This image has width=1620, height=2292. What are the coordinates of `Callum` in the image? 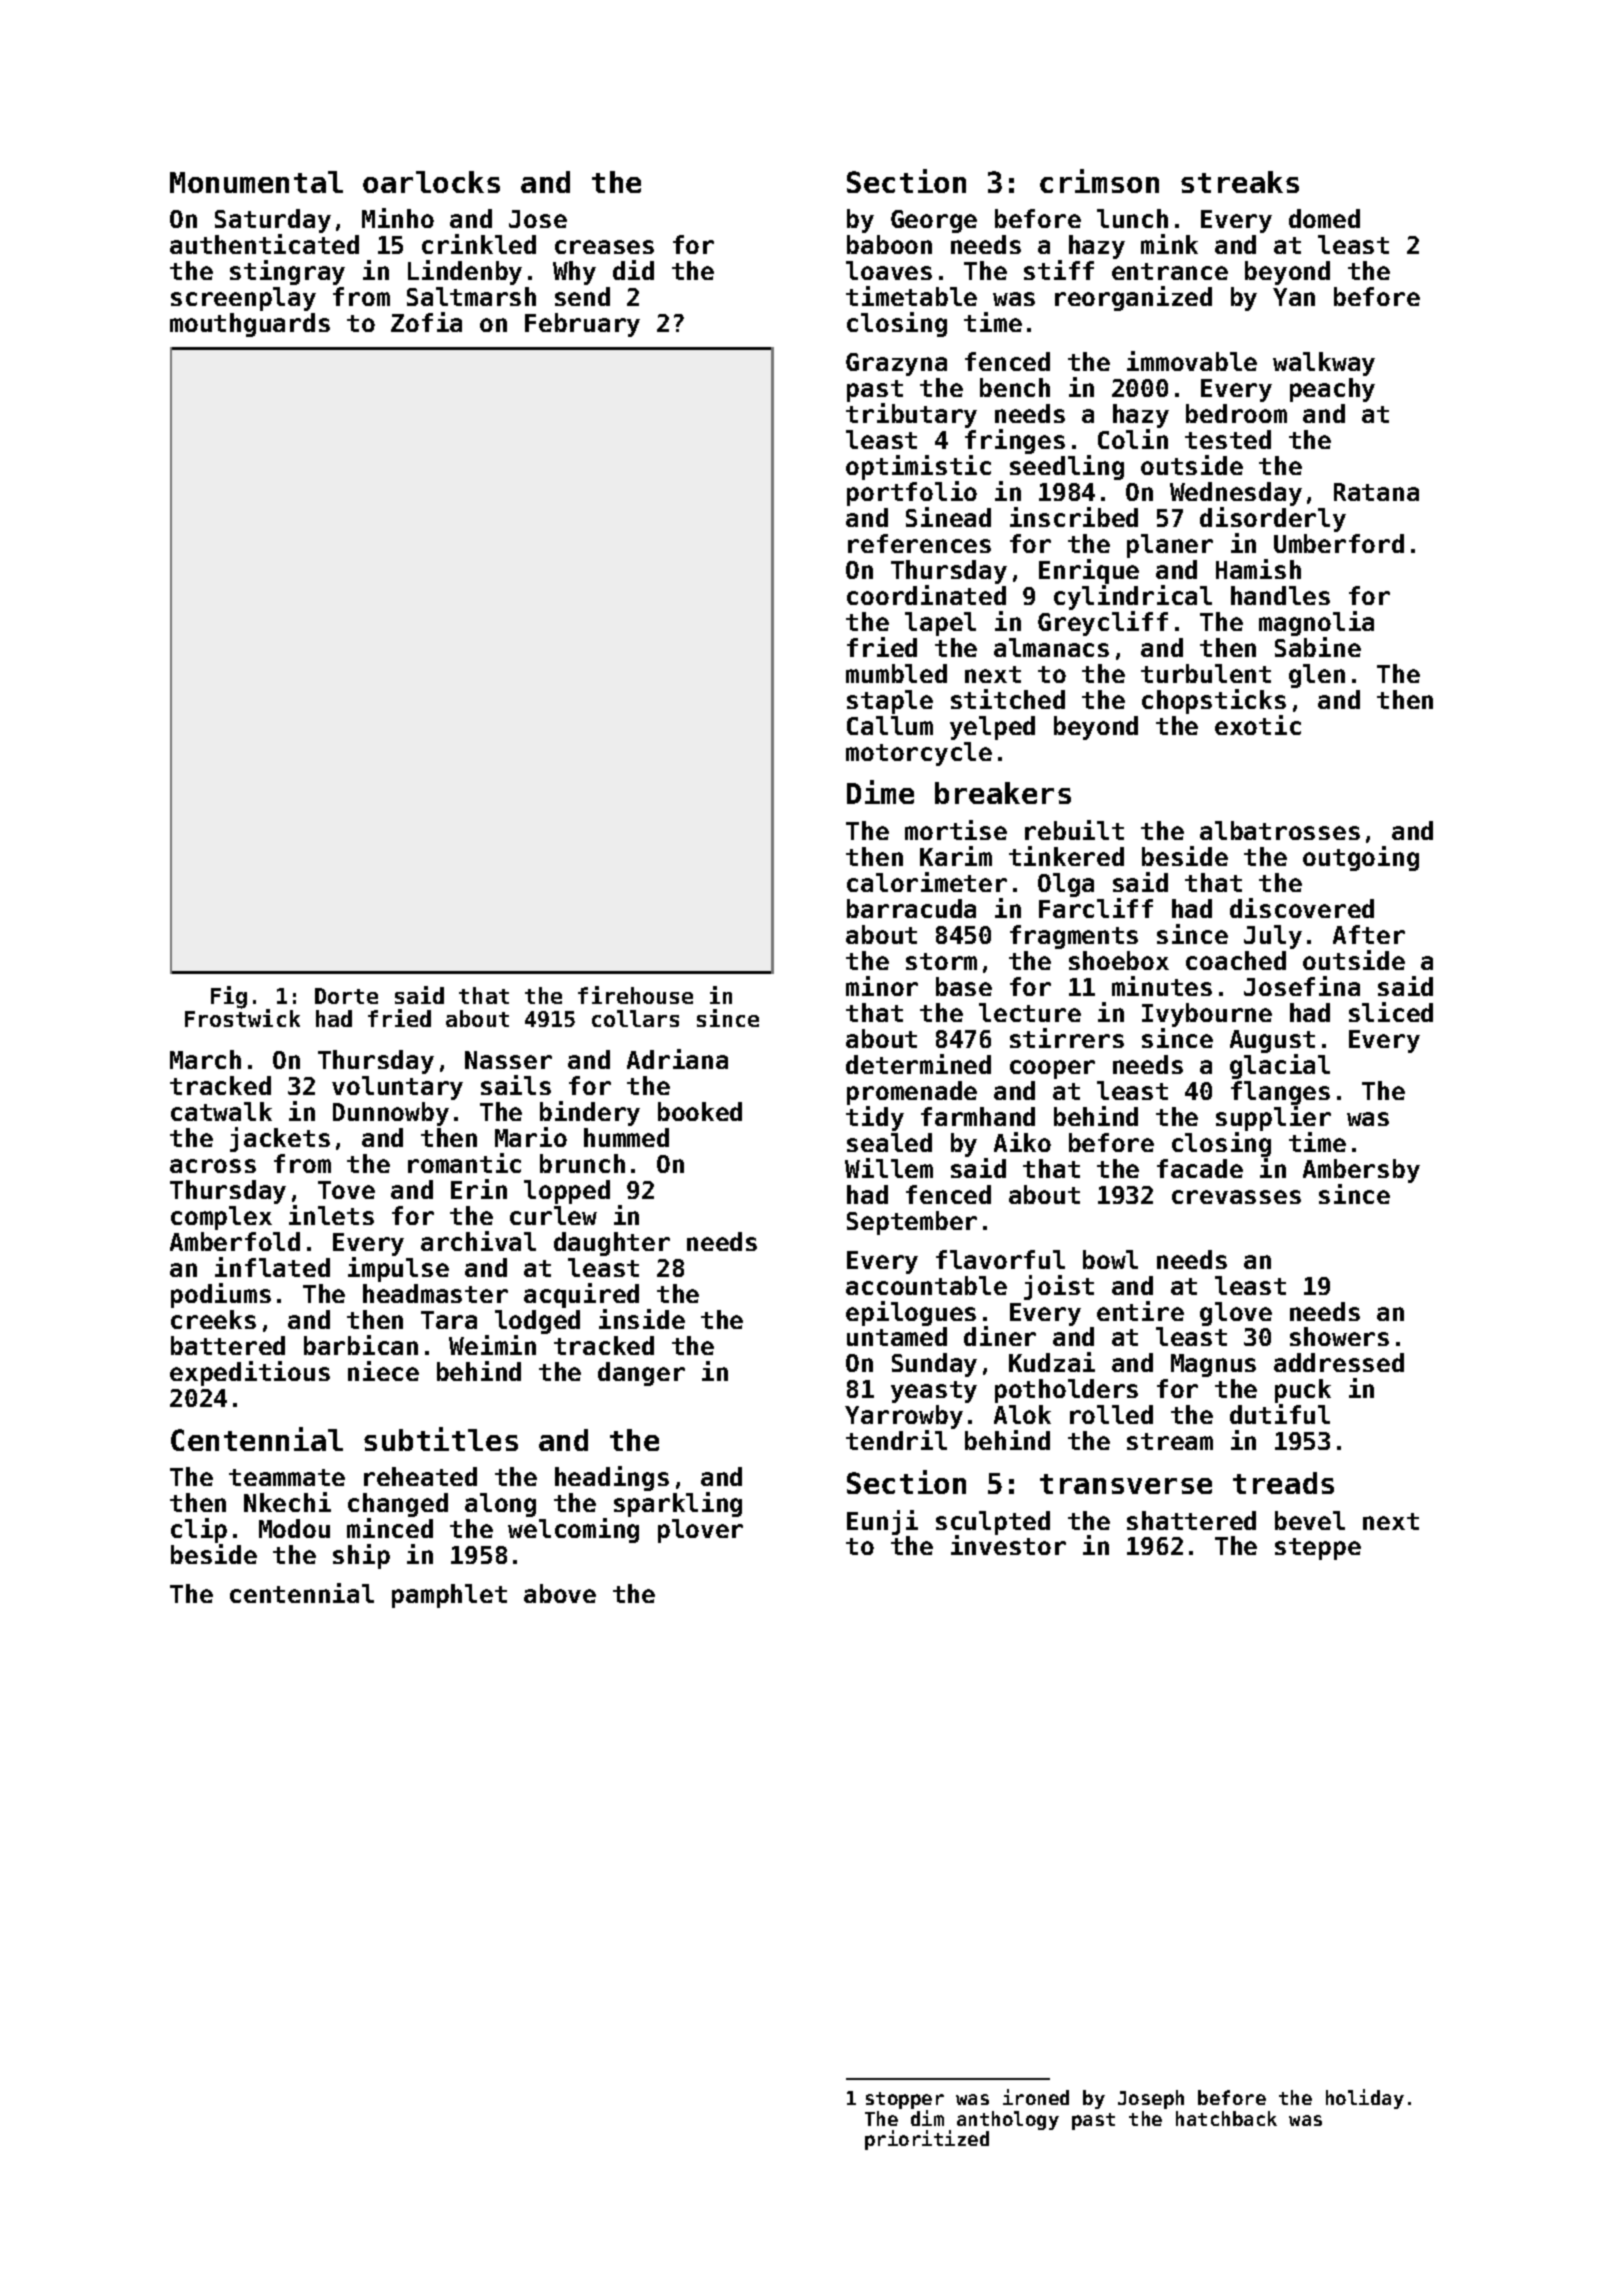 It's located at (890, 725).
